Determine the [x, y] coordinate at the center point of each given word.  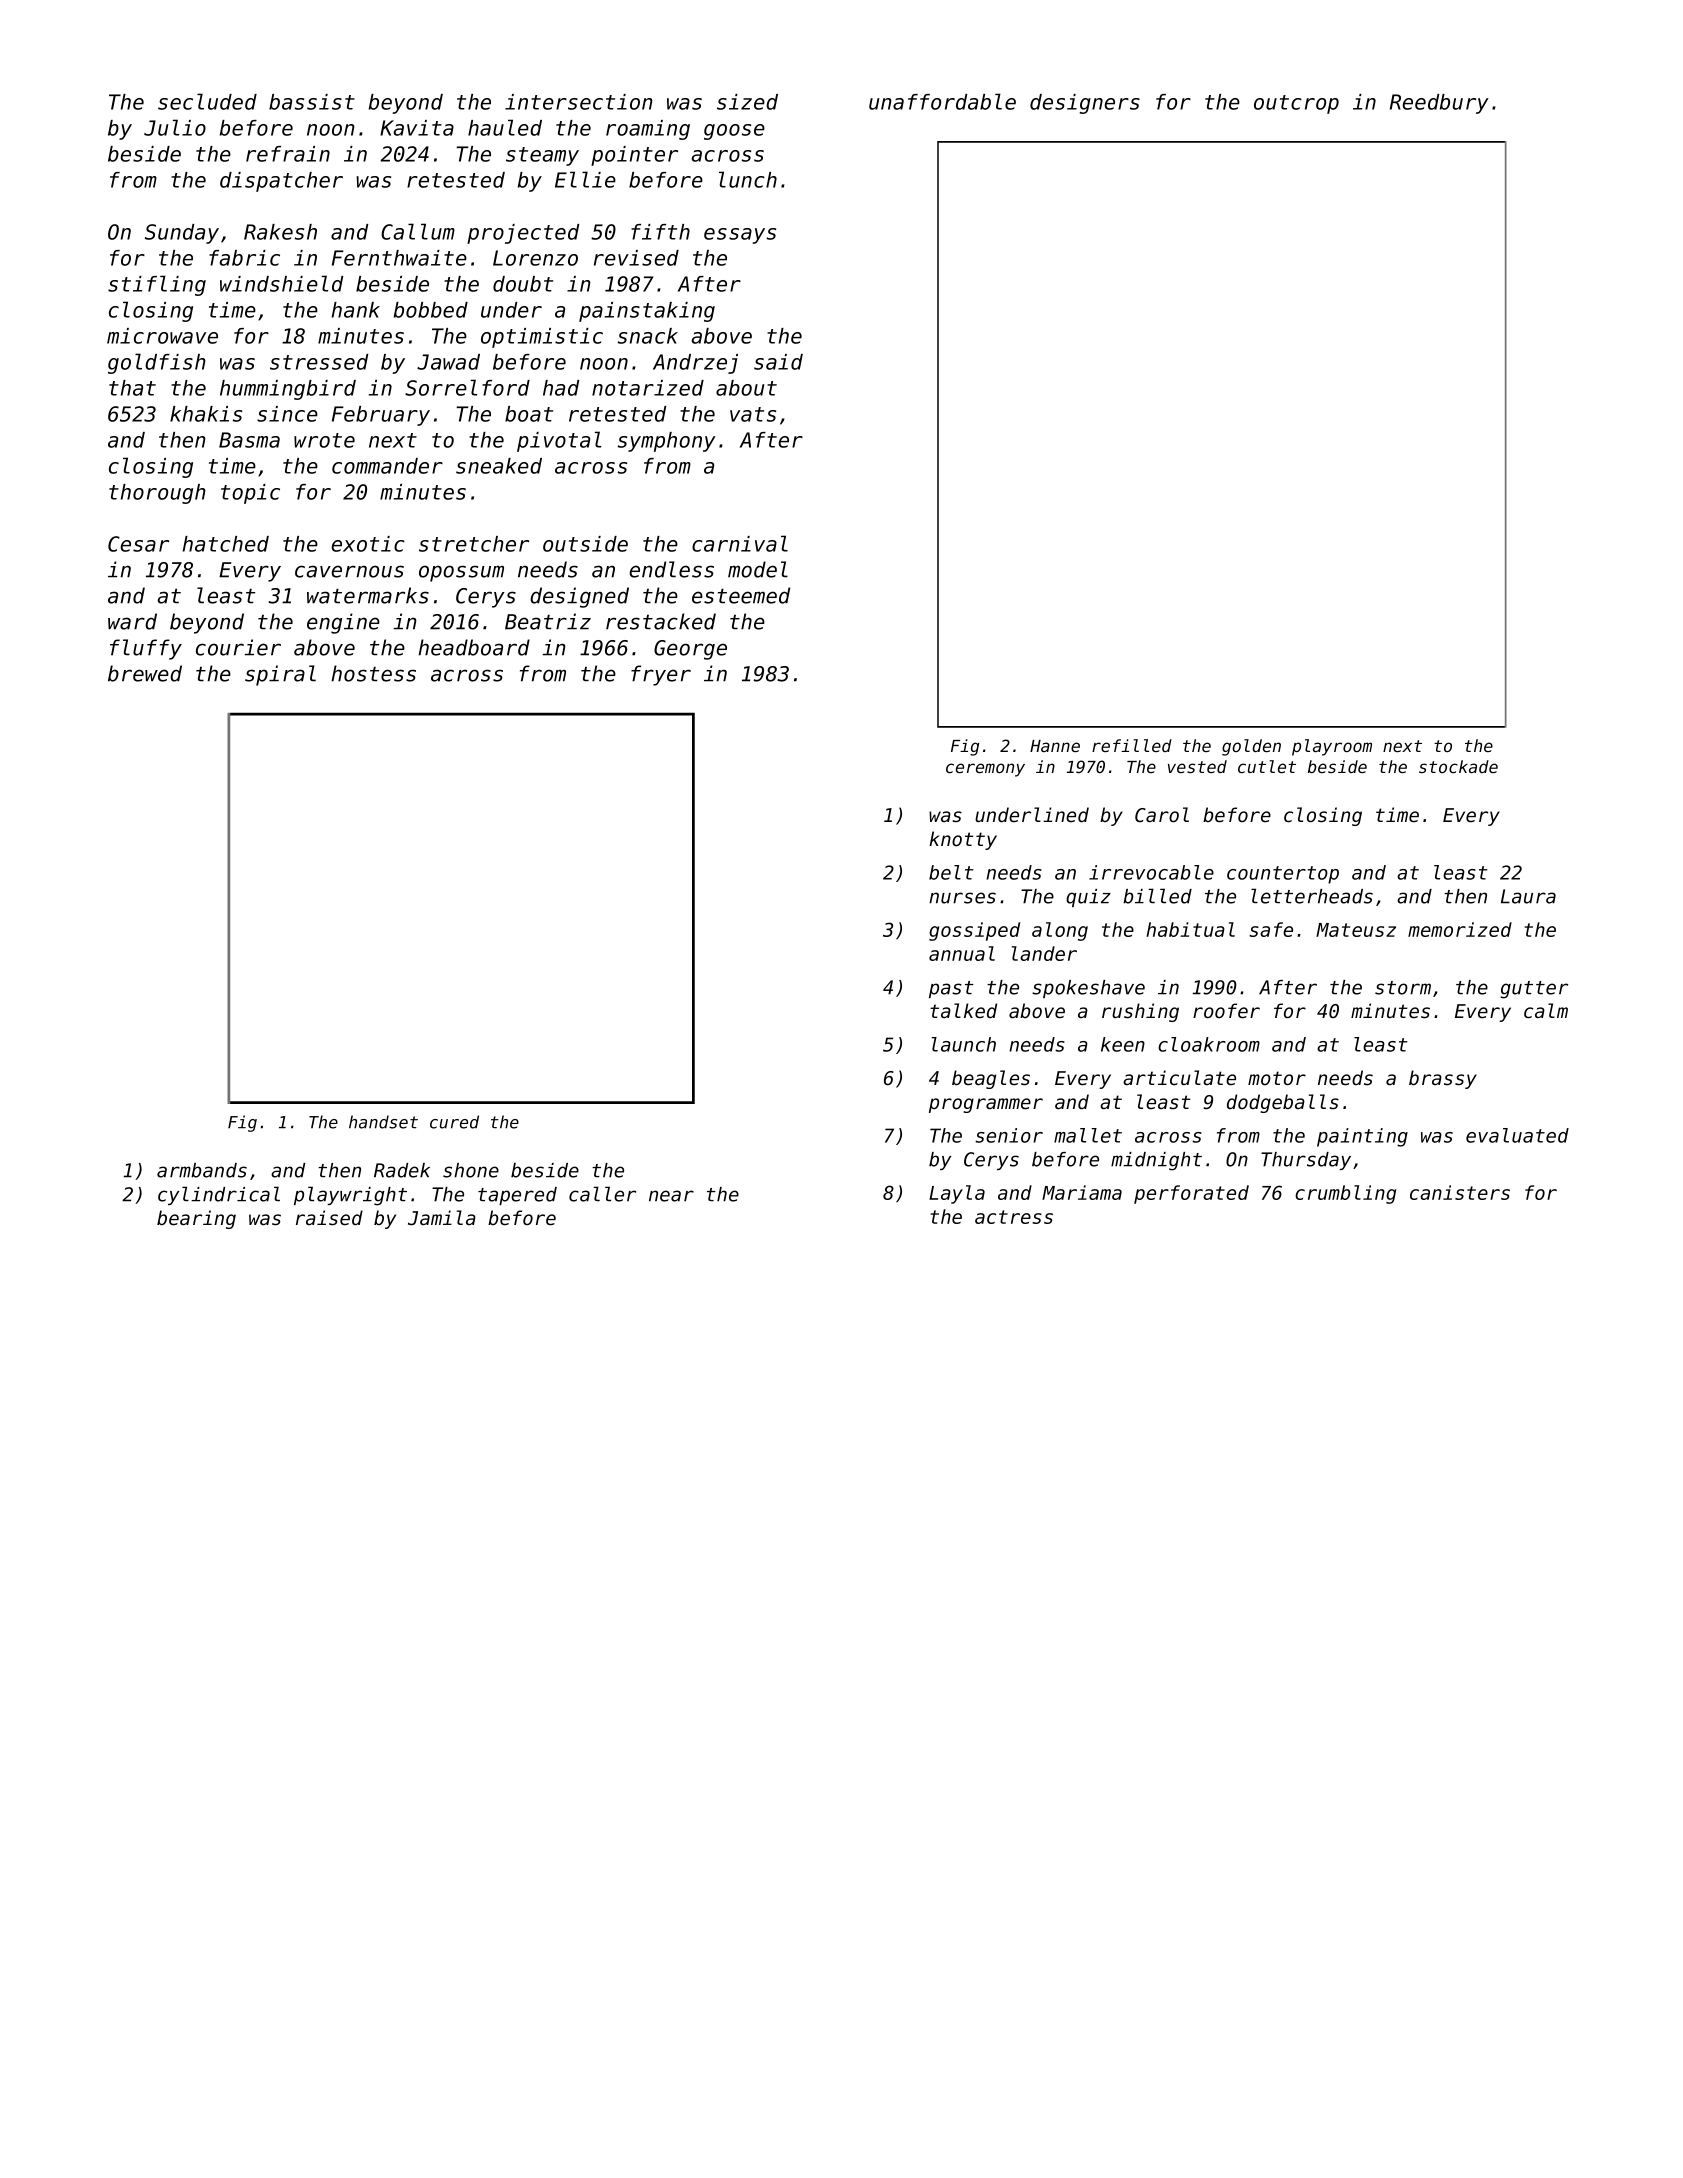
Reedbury [1439, 104]
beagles [991, 1079]
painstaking [647, 312]
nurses [962, 898]
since [287, 414]
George [690, 650]
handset [383, 1122]
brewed [145, 673]
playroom [1332, 747]
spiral [280, 675]
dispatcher [281, 182]
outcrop [1296, 104]
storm [1403, 988]
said [778, 362]
